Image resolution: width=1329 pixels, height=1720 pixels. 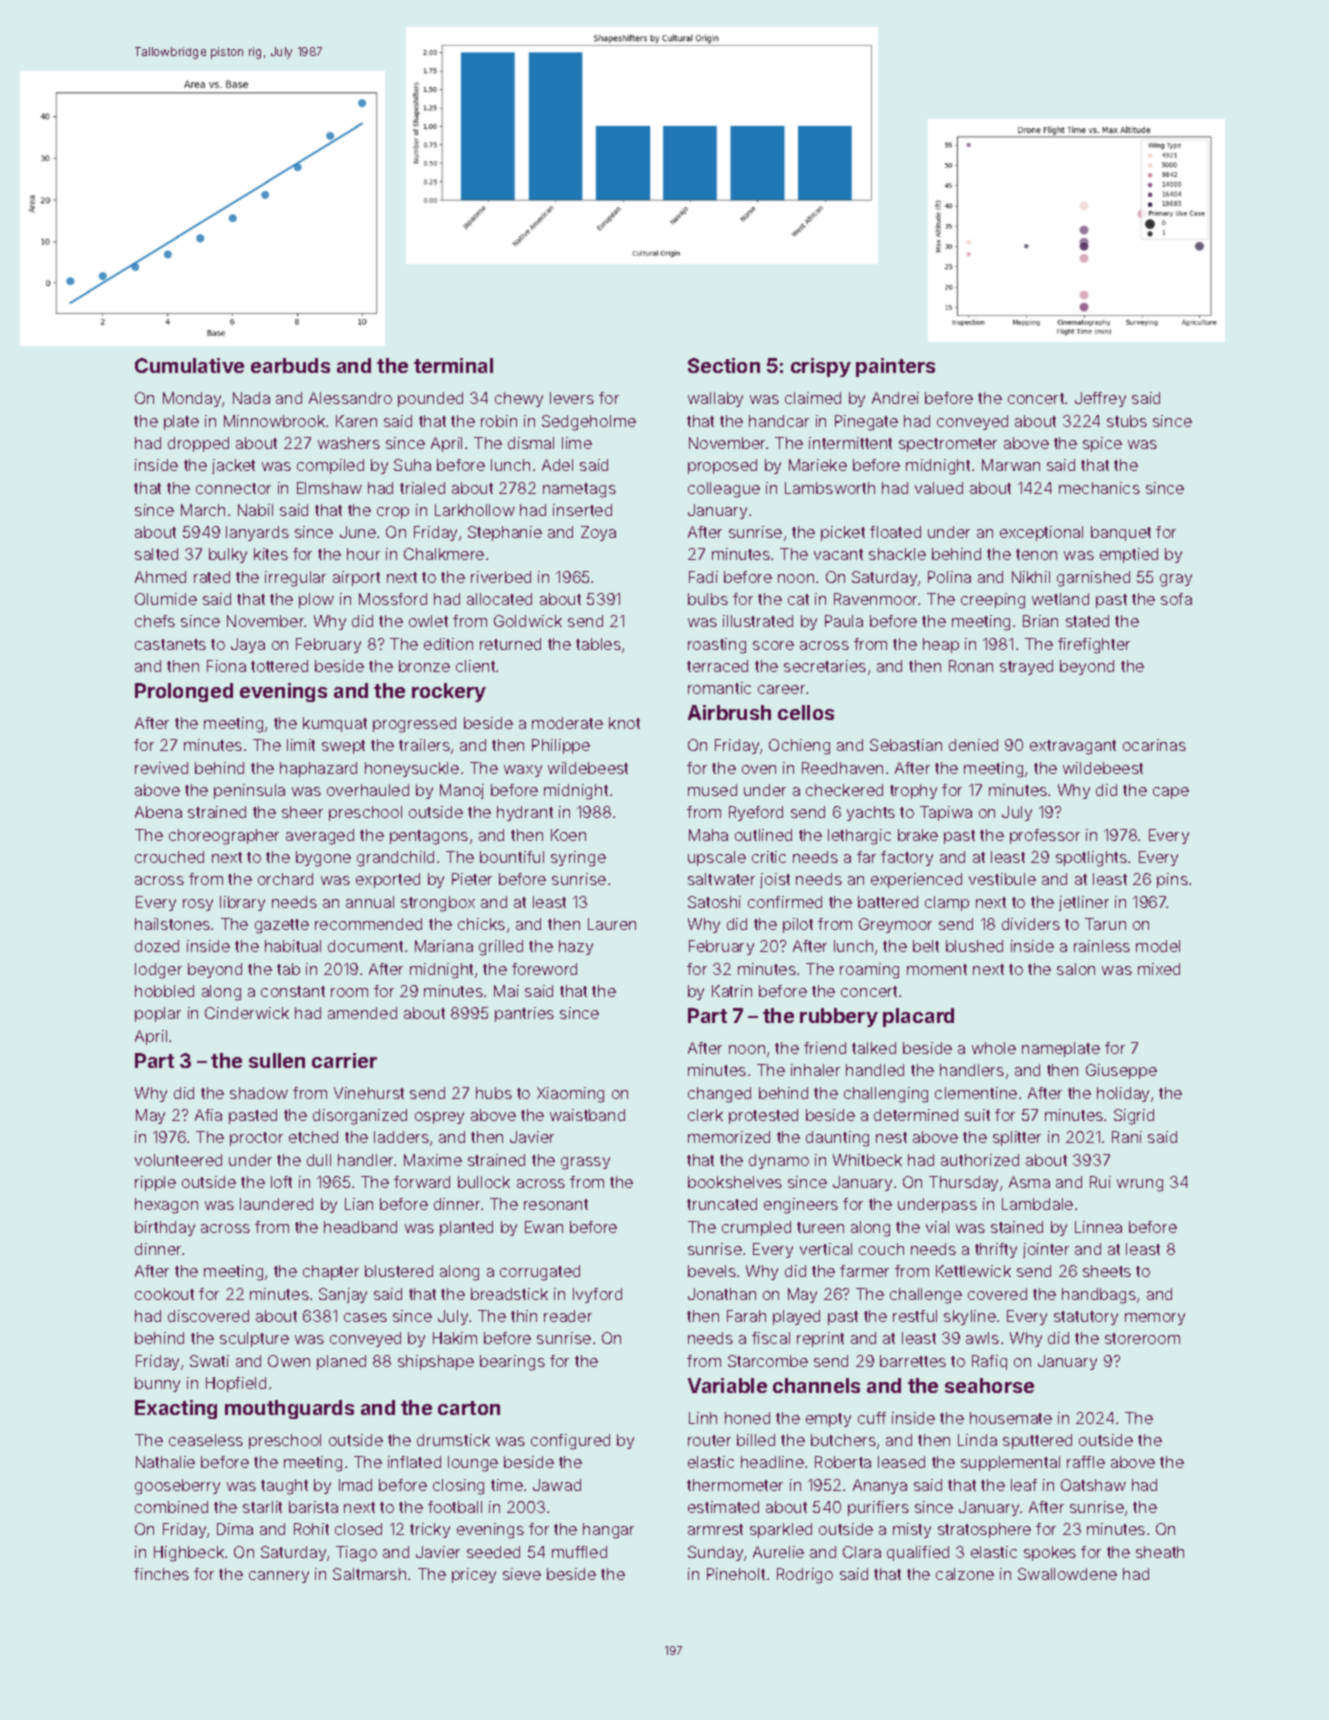 I want to click on Swallowdene, so click(x=1067, y=1574).
